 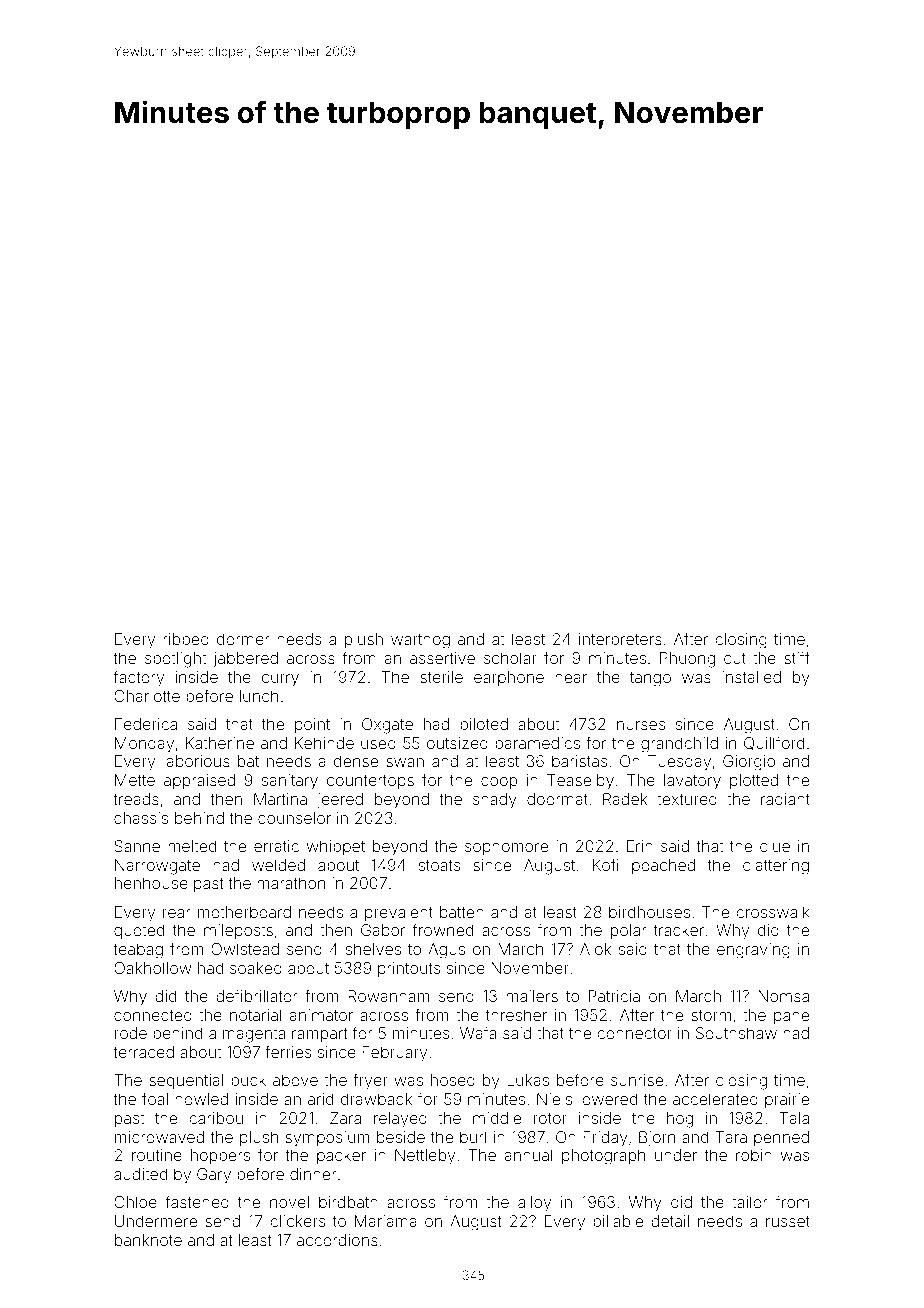 I want to click on Kofi, so click(x=606, y=864).
